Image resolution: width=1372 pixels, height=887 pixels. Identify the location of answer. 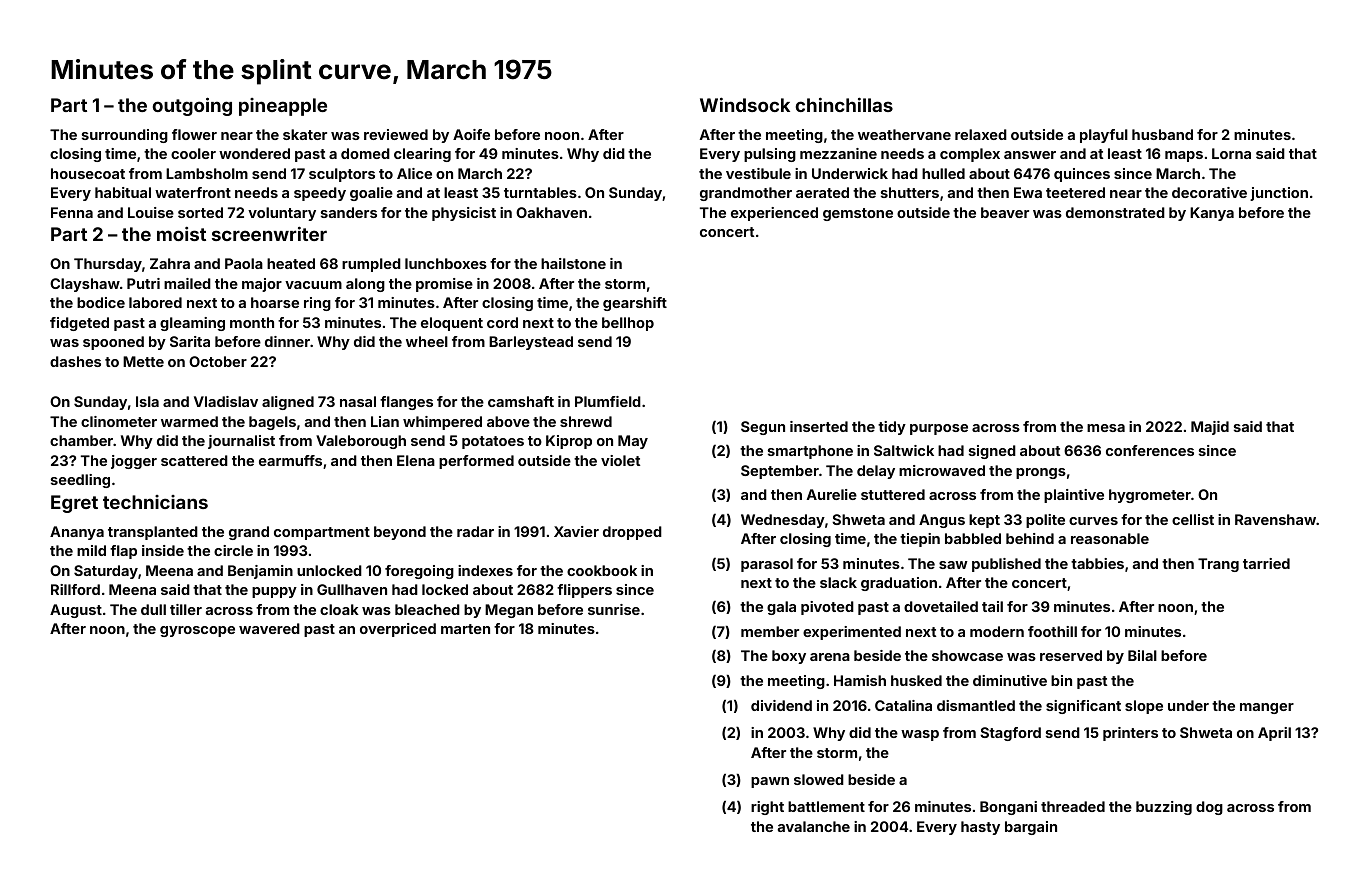
(1030, 155).
